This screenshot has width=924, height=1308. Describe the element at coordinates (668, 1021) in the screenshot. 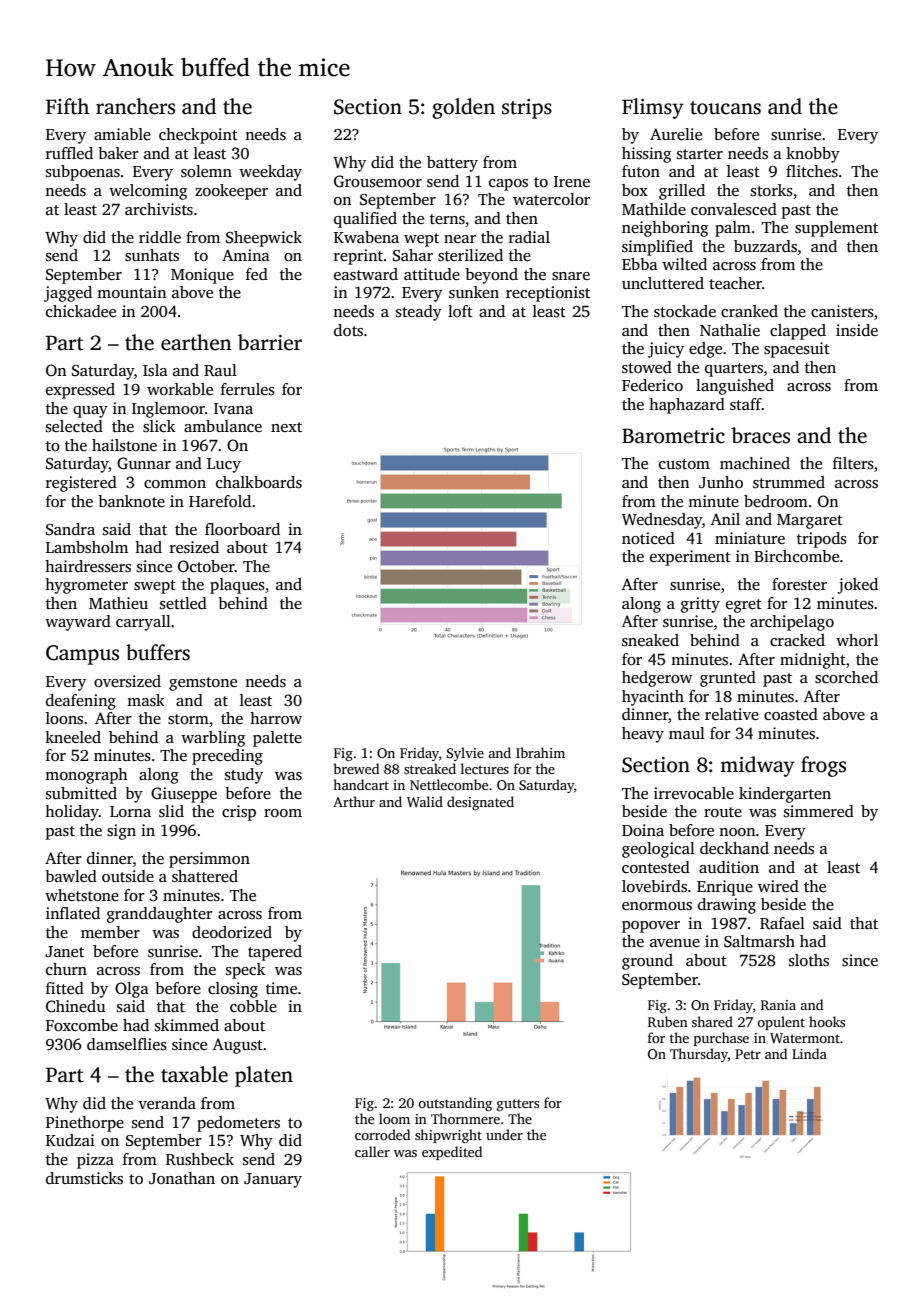

I see `Ruben` at that location.
